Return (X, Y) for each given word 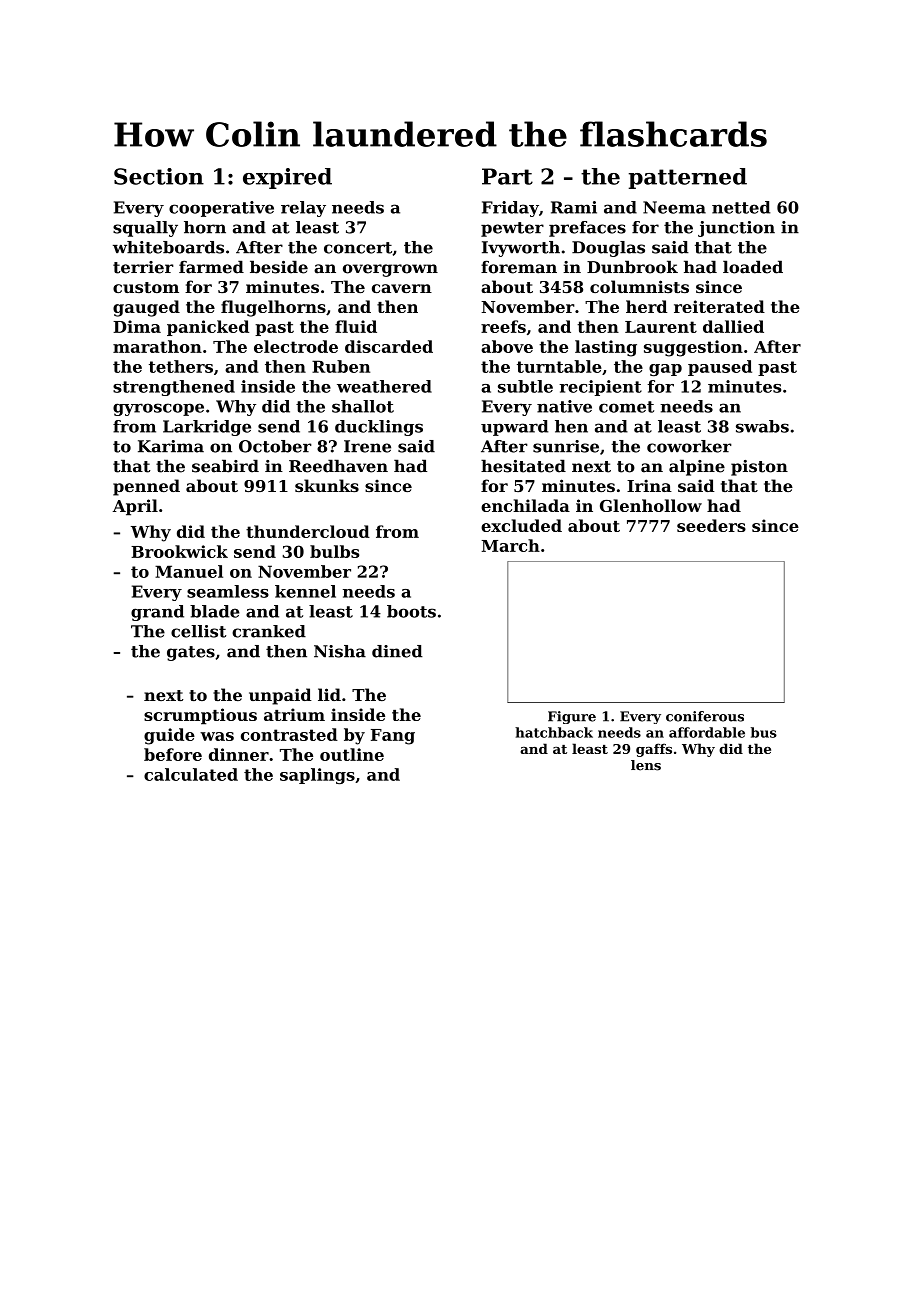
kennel (305, 591)
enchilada (525, 505)
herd (646, 306)
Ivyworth (521, 249)
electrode (296, 346)
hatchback (554, 732)
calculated (191, 774)
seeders (711, 525)
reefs (503, 326)
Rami (574, 207)
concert (358, 248)
